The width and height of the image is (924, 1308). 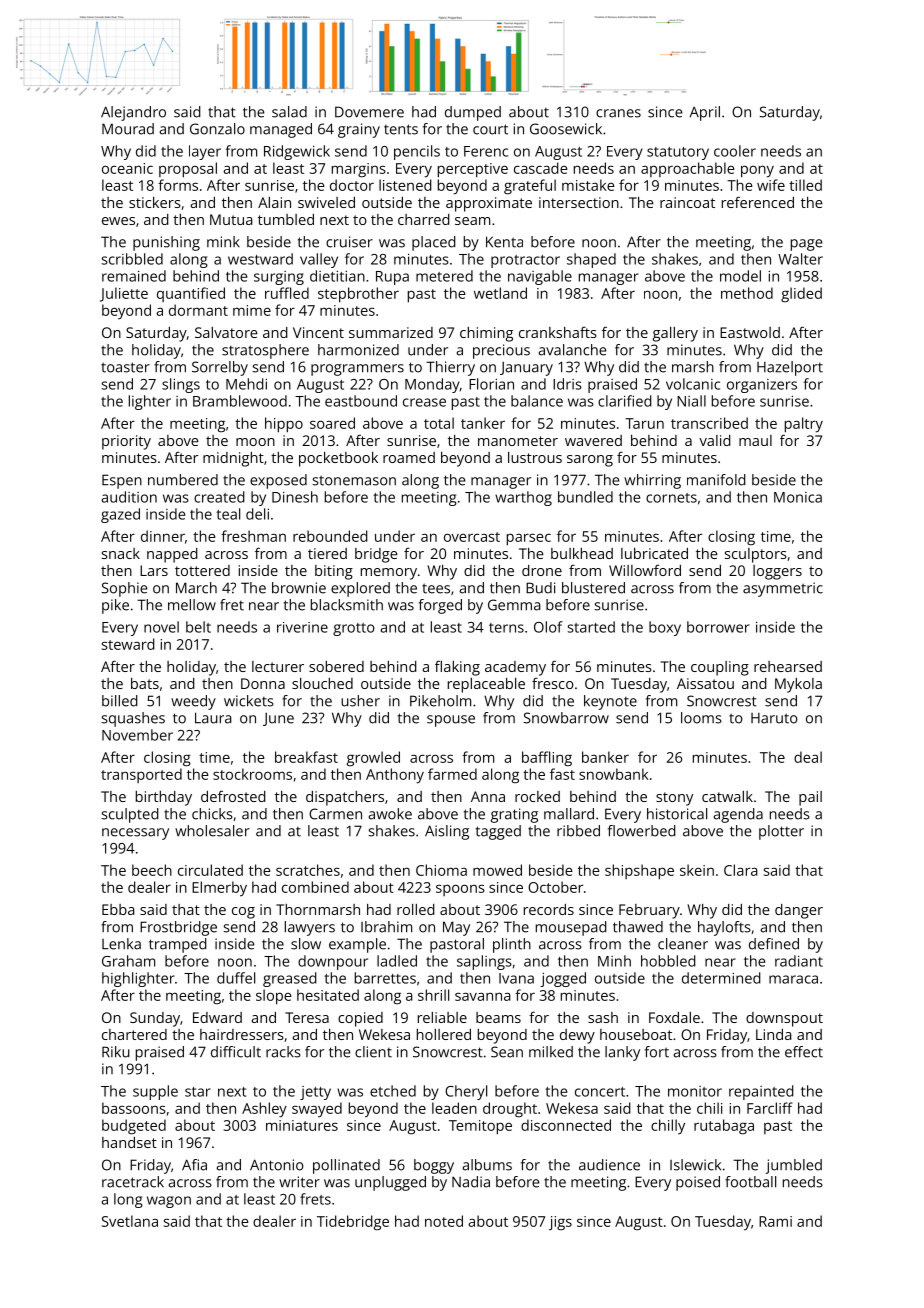 What do you see at coordinates (810, 798) in the image?
I see `pail` at bounding box center [810, 798].
